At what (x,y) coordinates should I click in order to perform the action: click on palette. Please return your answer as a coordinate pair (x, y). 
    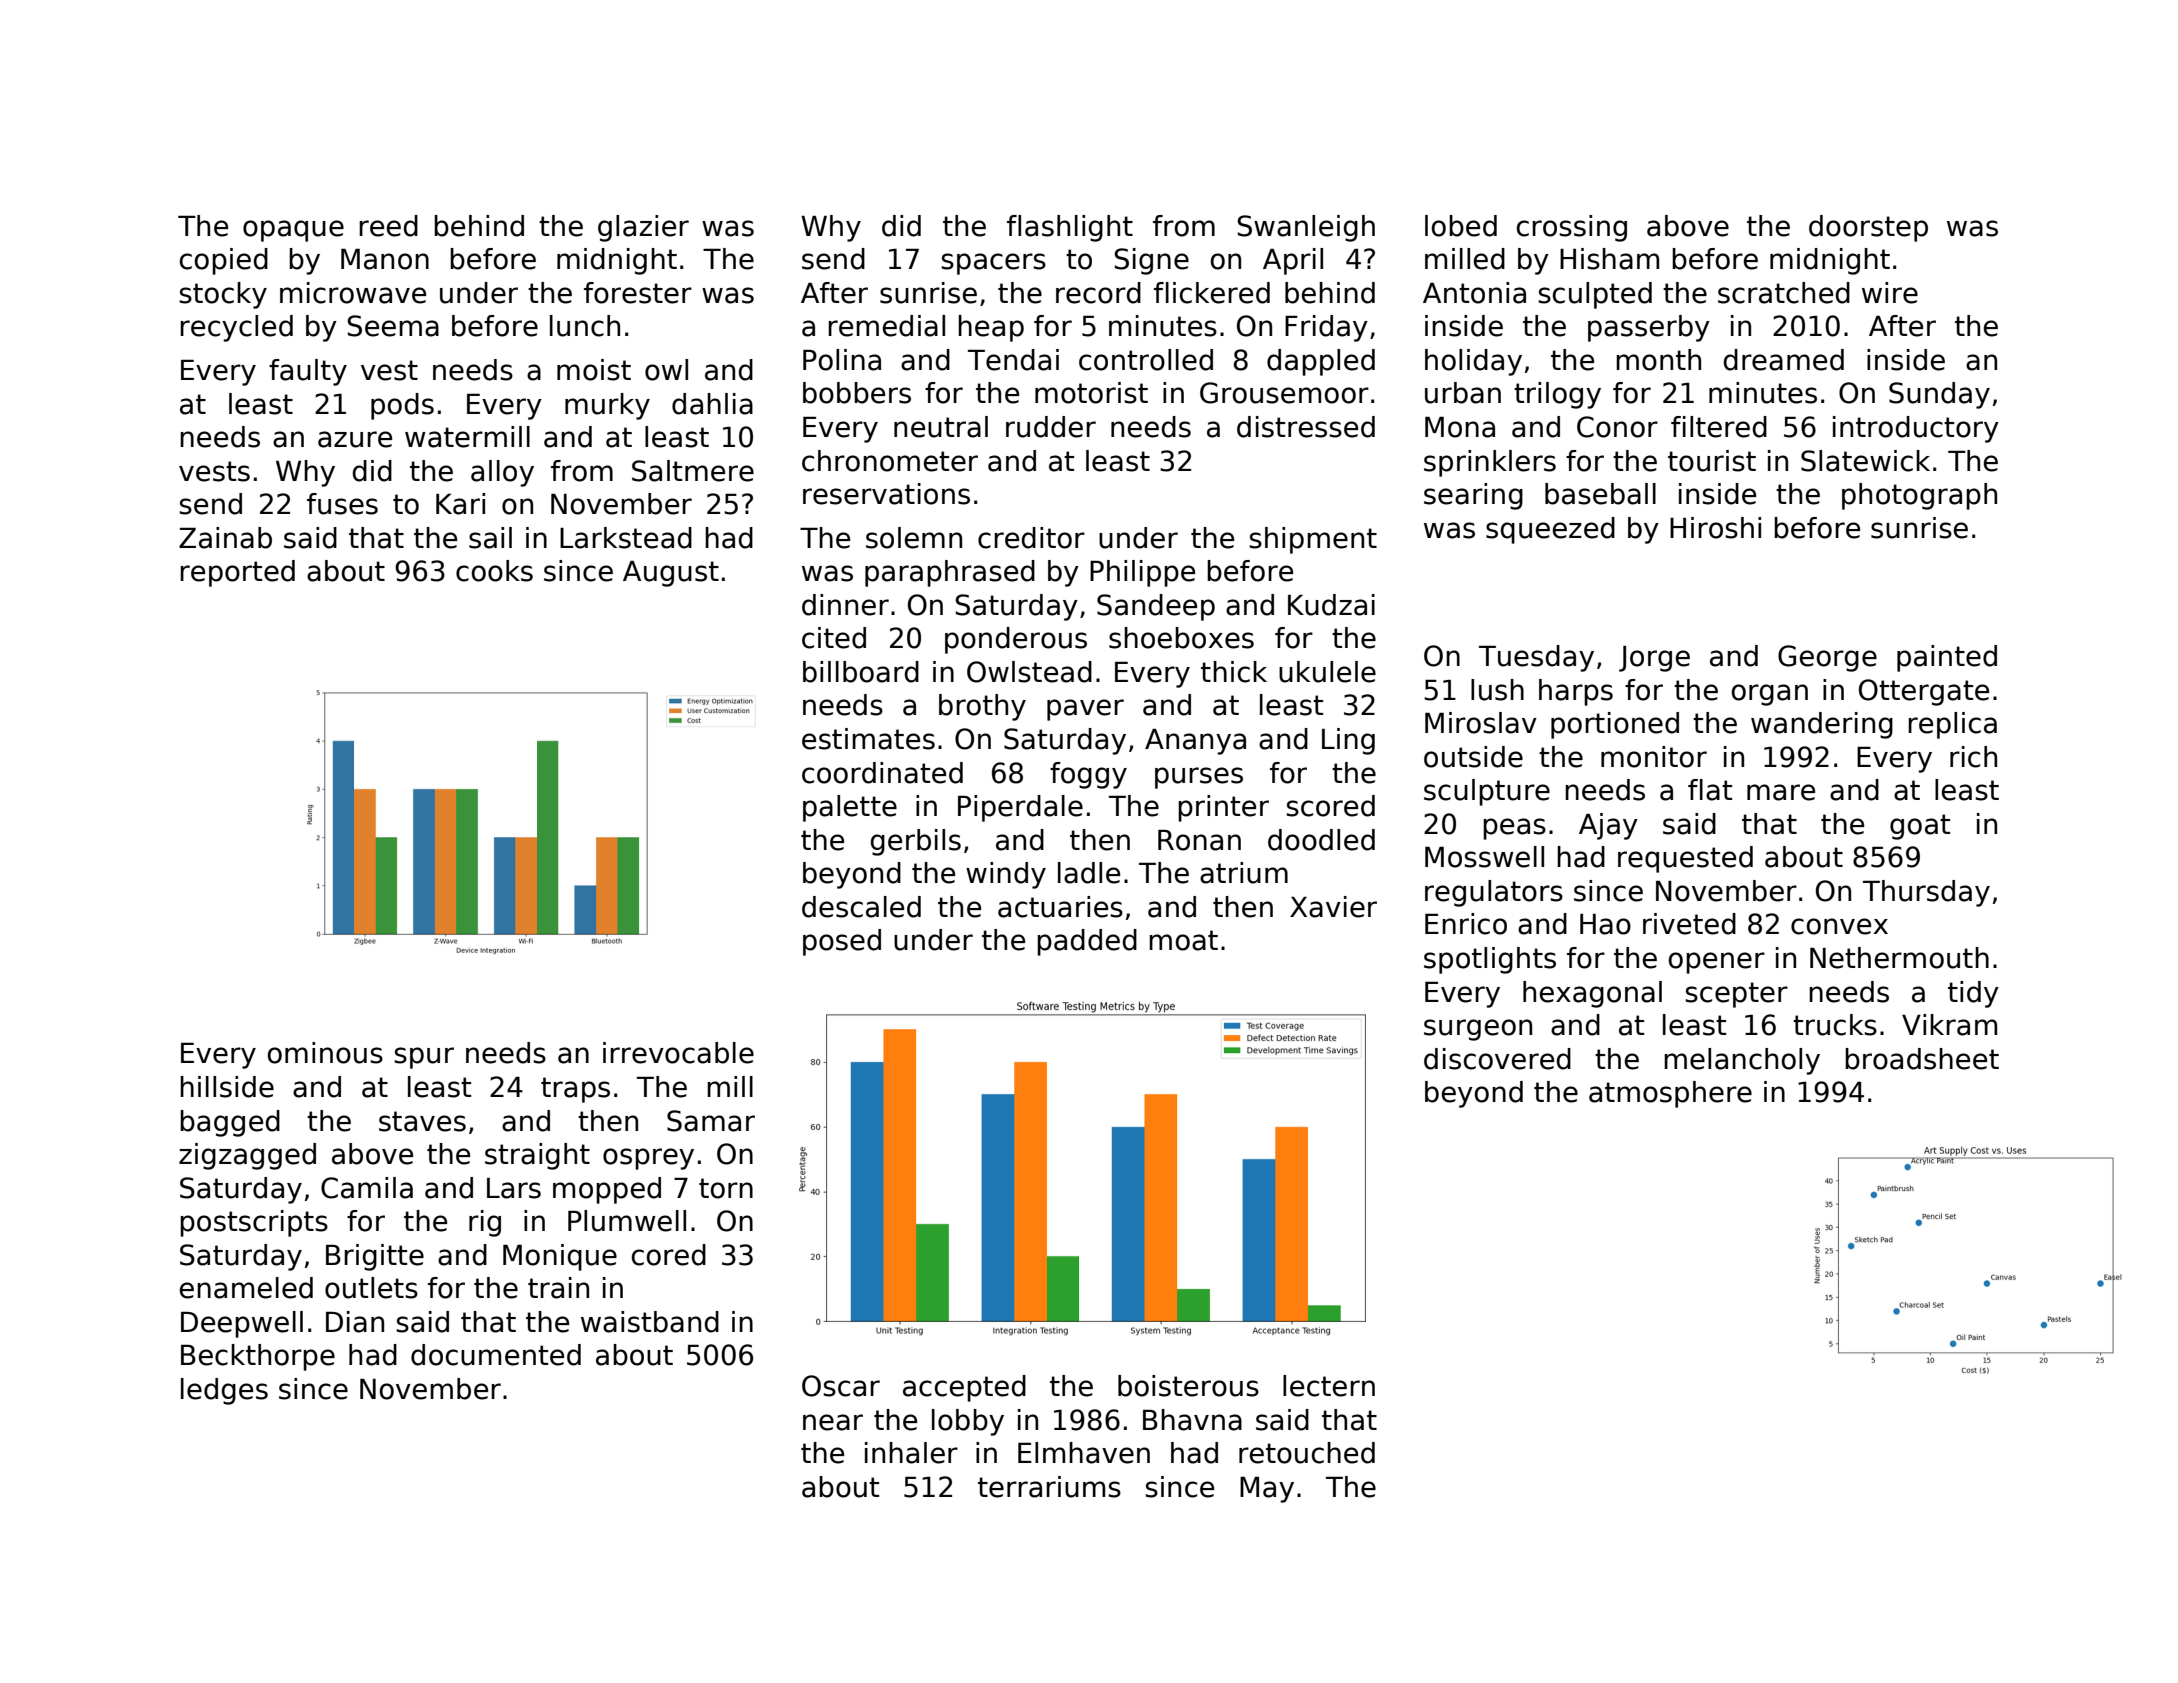
    Looking at the image, I should click on (850, 808).
